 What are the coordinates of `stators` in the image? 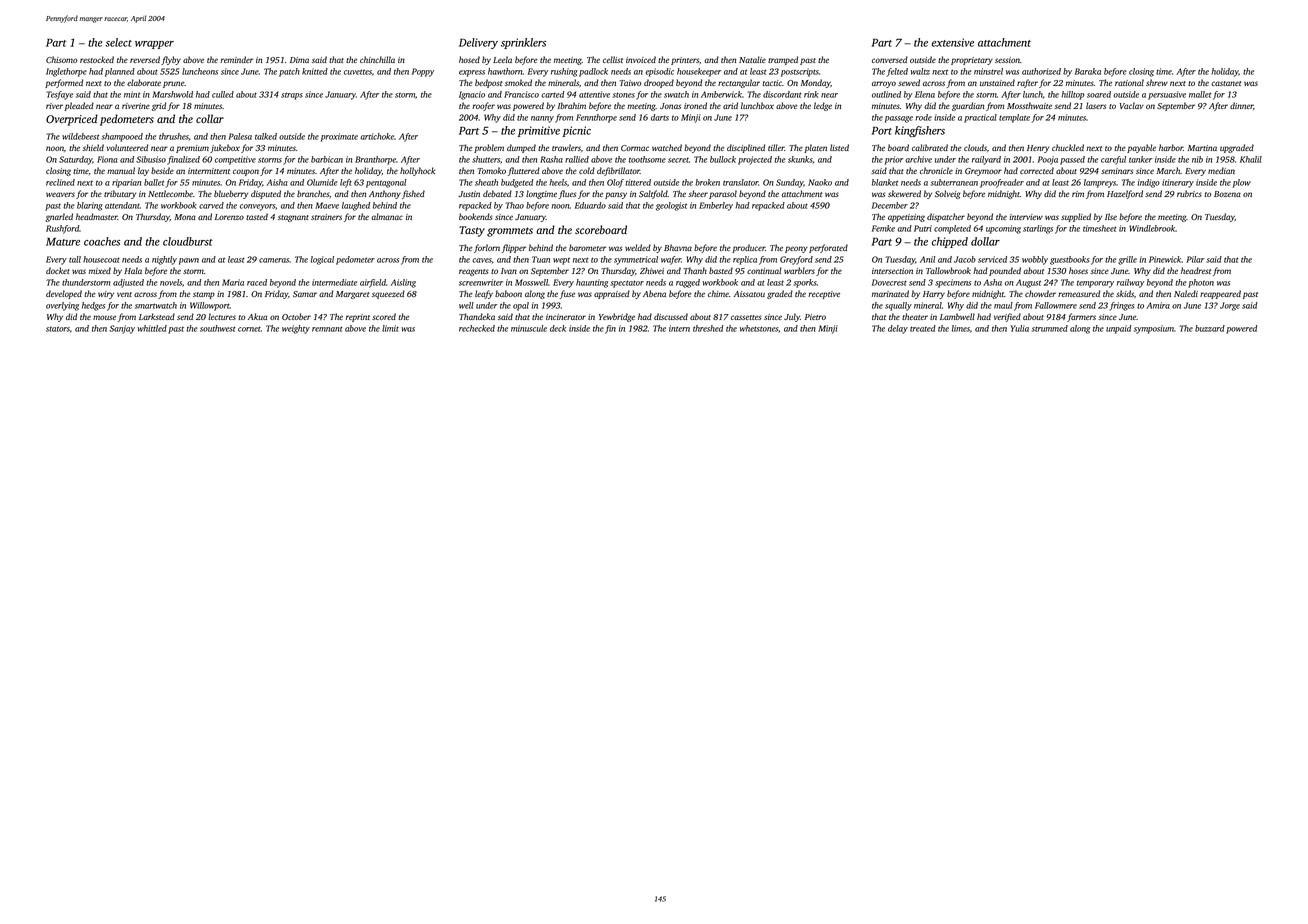 It's located at (58, 329).
